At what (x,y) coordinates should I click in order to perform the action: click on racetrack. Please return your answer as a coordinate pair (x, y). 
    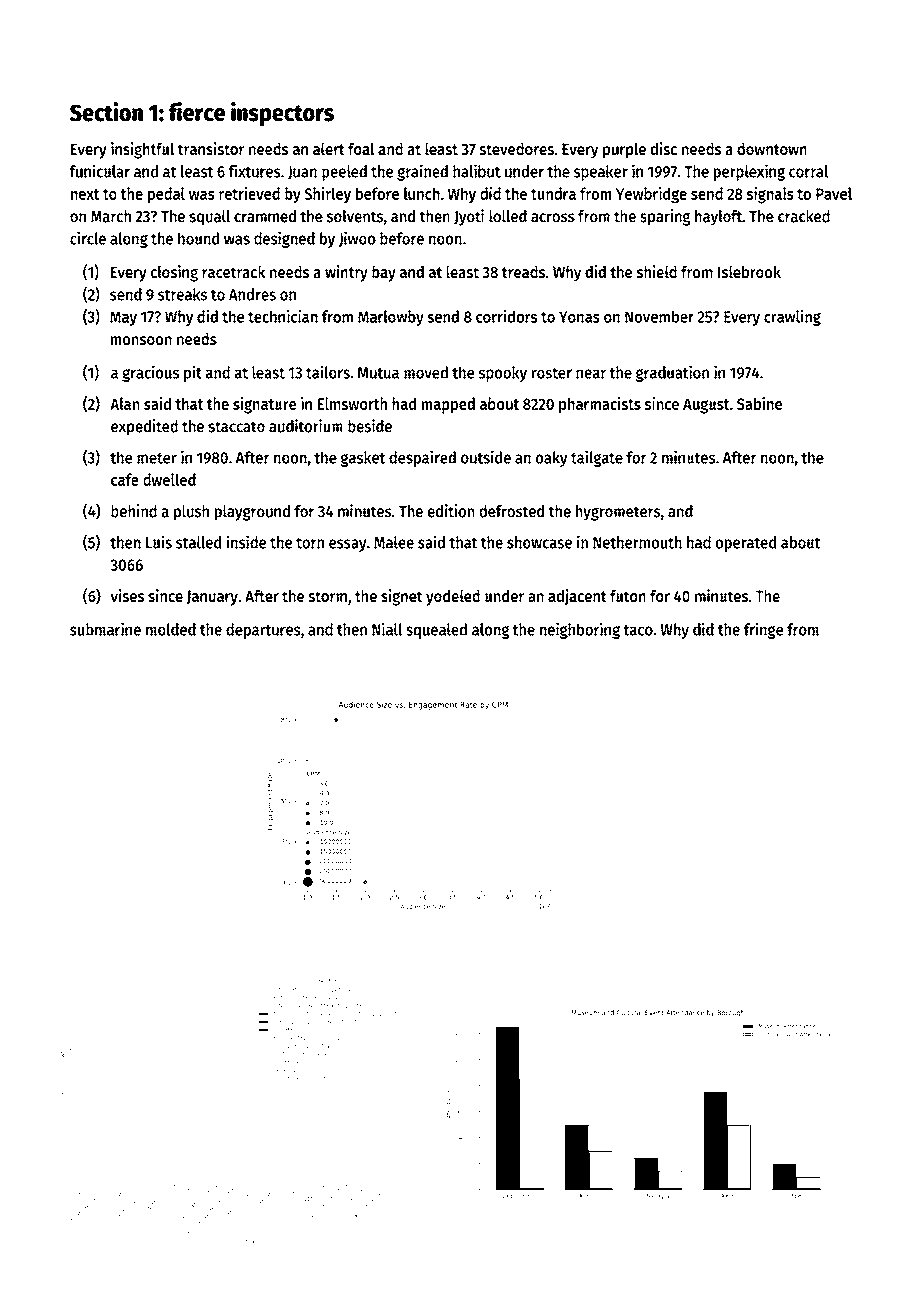
    Looking at the image, I should click on (233, 272).
